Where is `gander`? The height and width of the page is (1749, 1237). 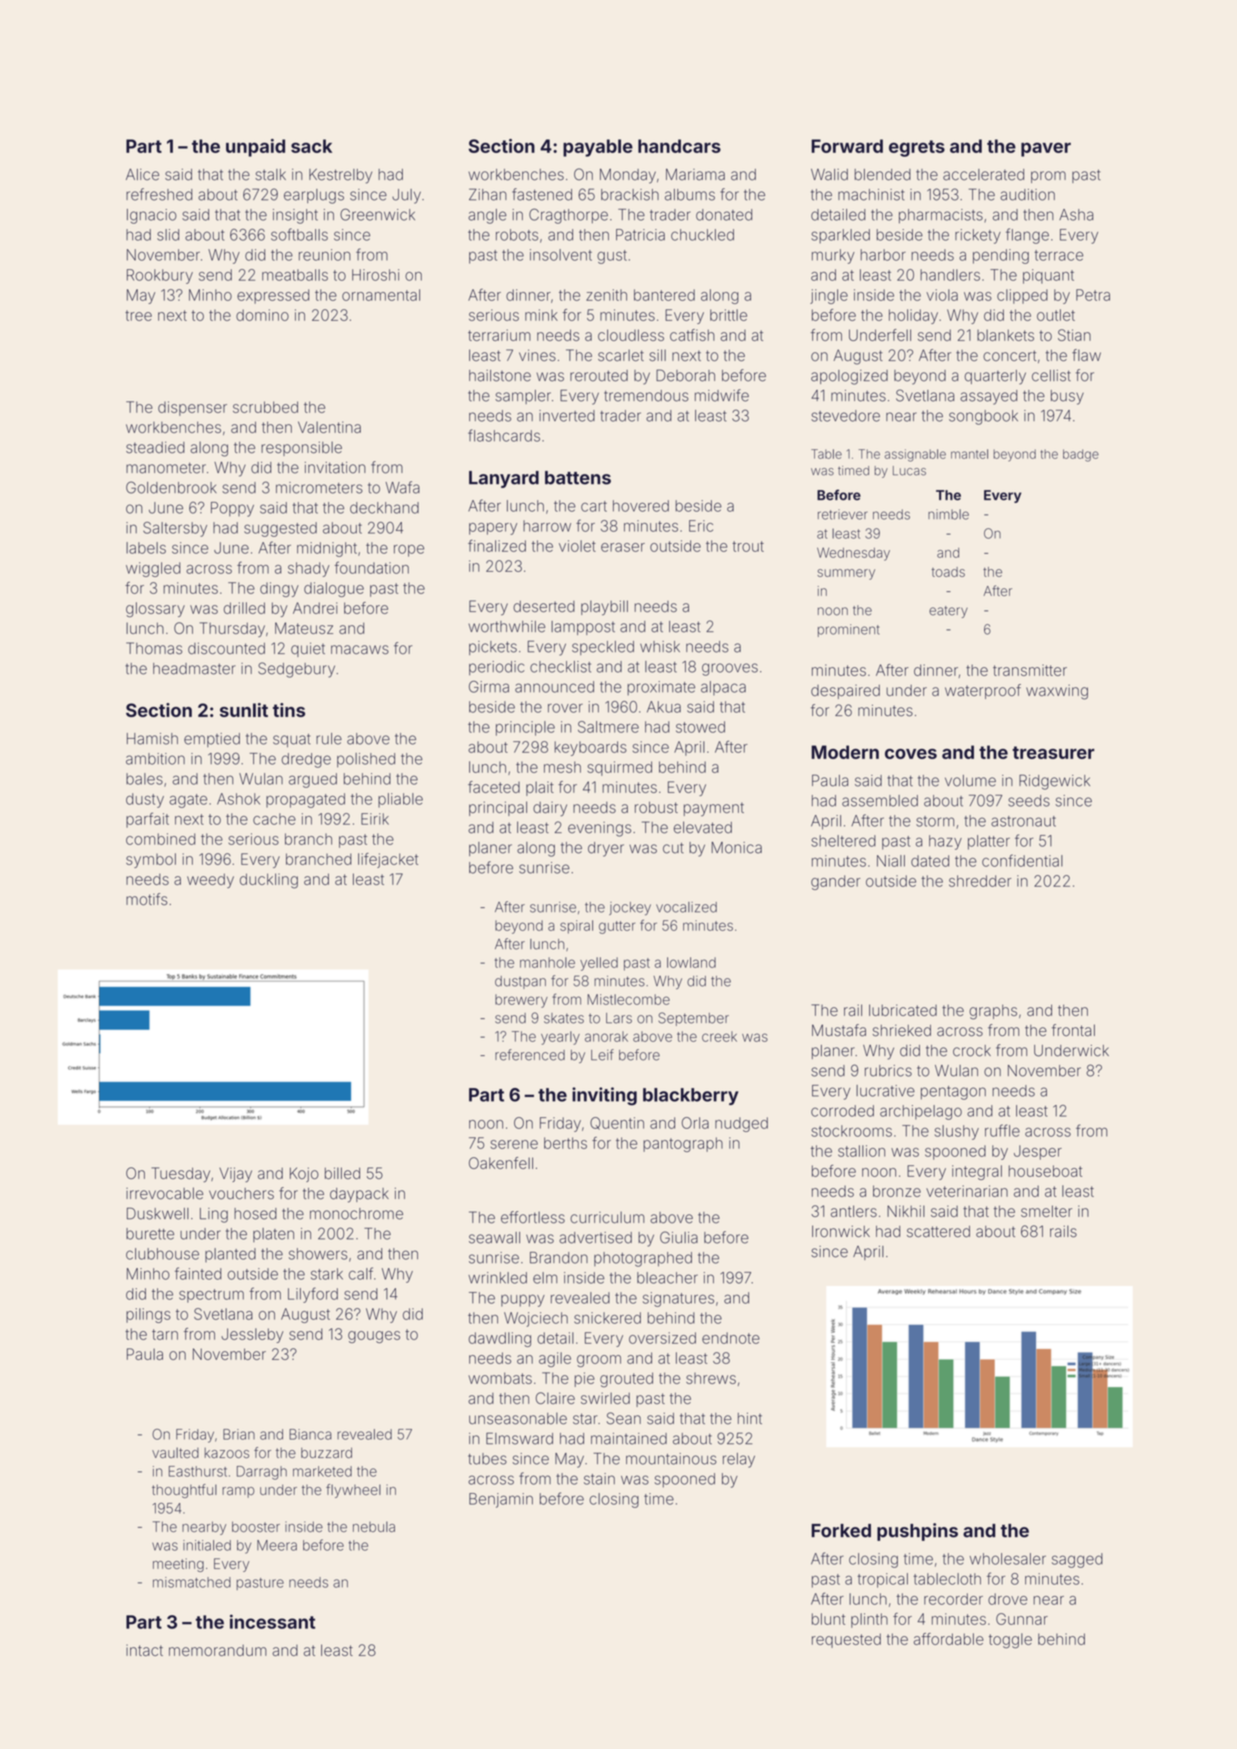 gander is located at coordinates (835, 882).
